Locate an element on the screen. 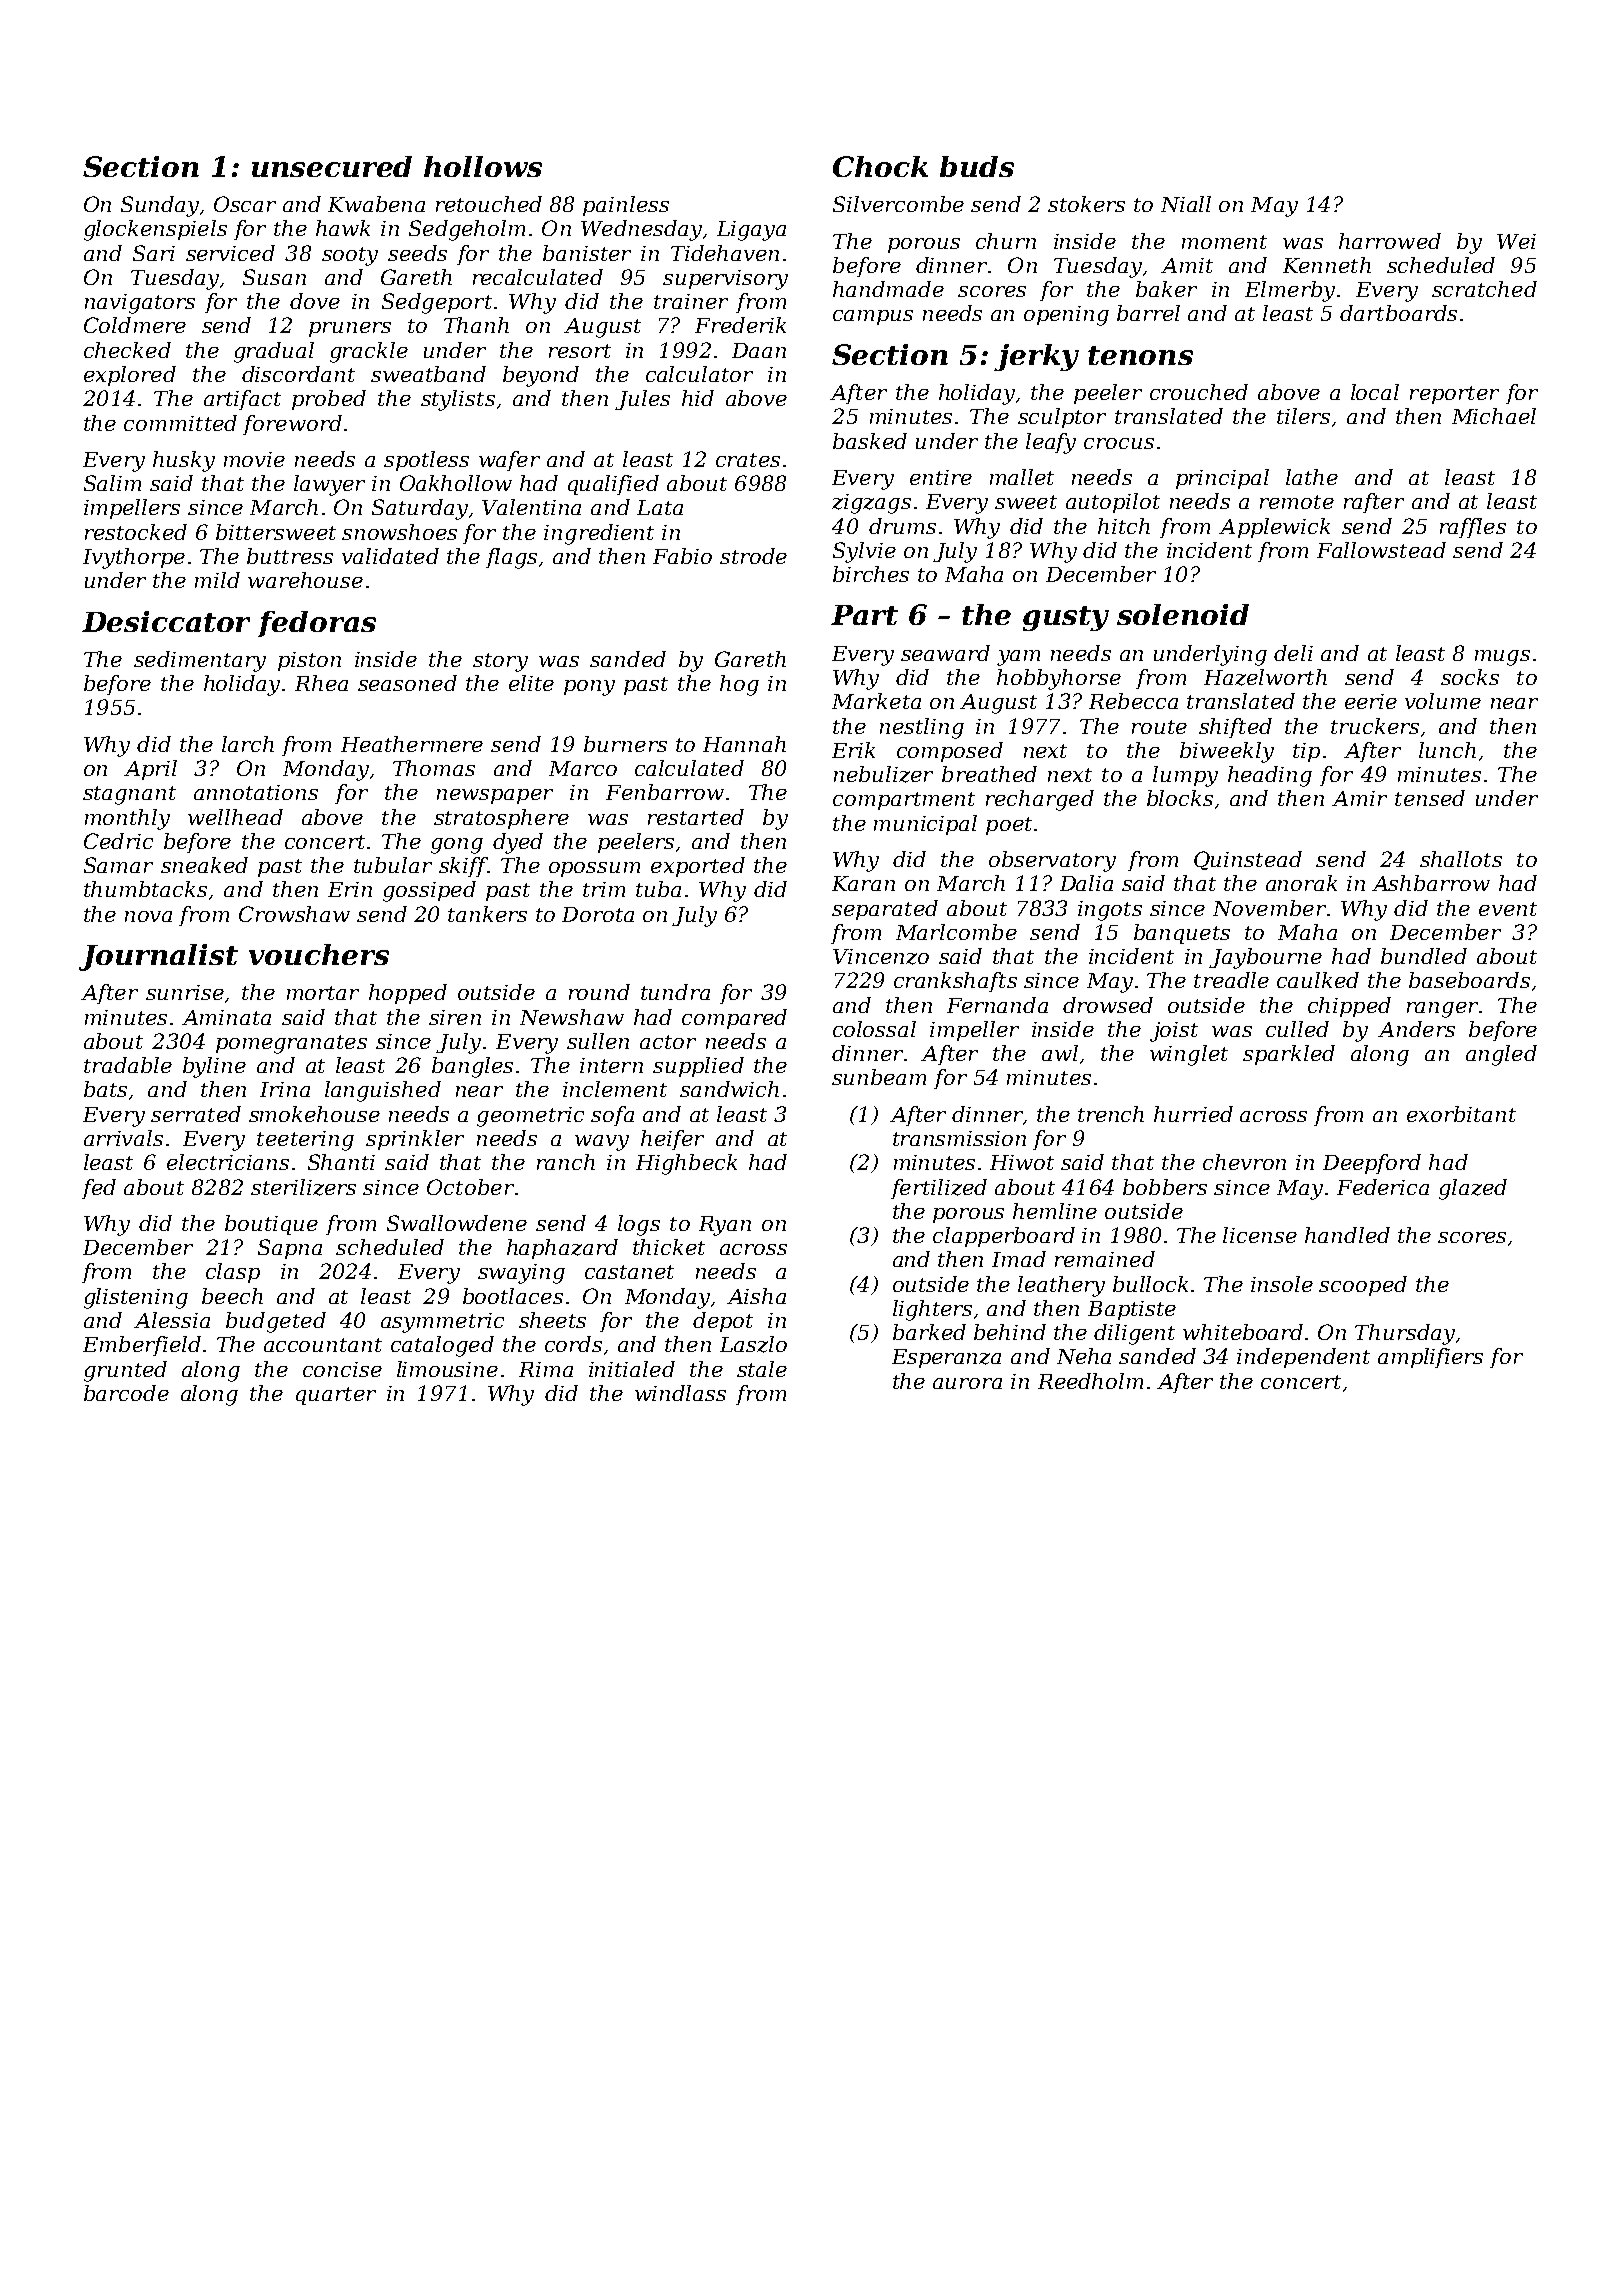 This screenshot has width=1620, height=2292. Wei is located at coordinates (1516, 241).
